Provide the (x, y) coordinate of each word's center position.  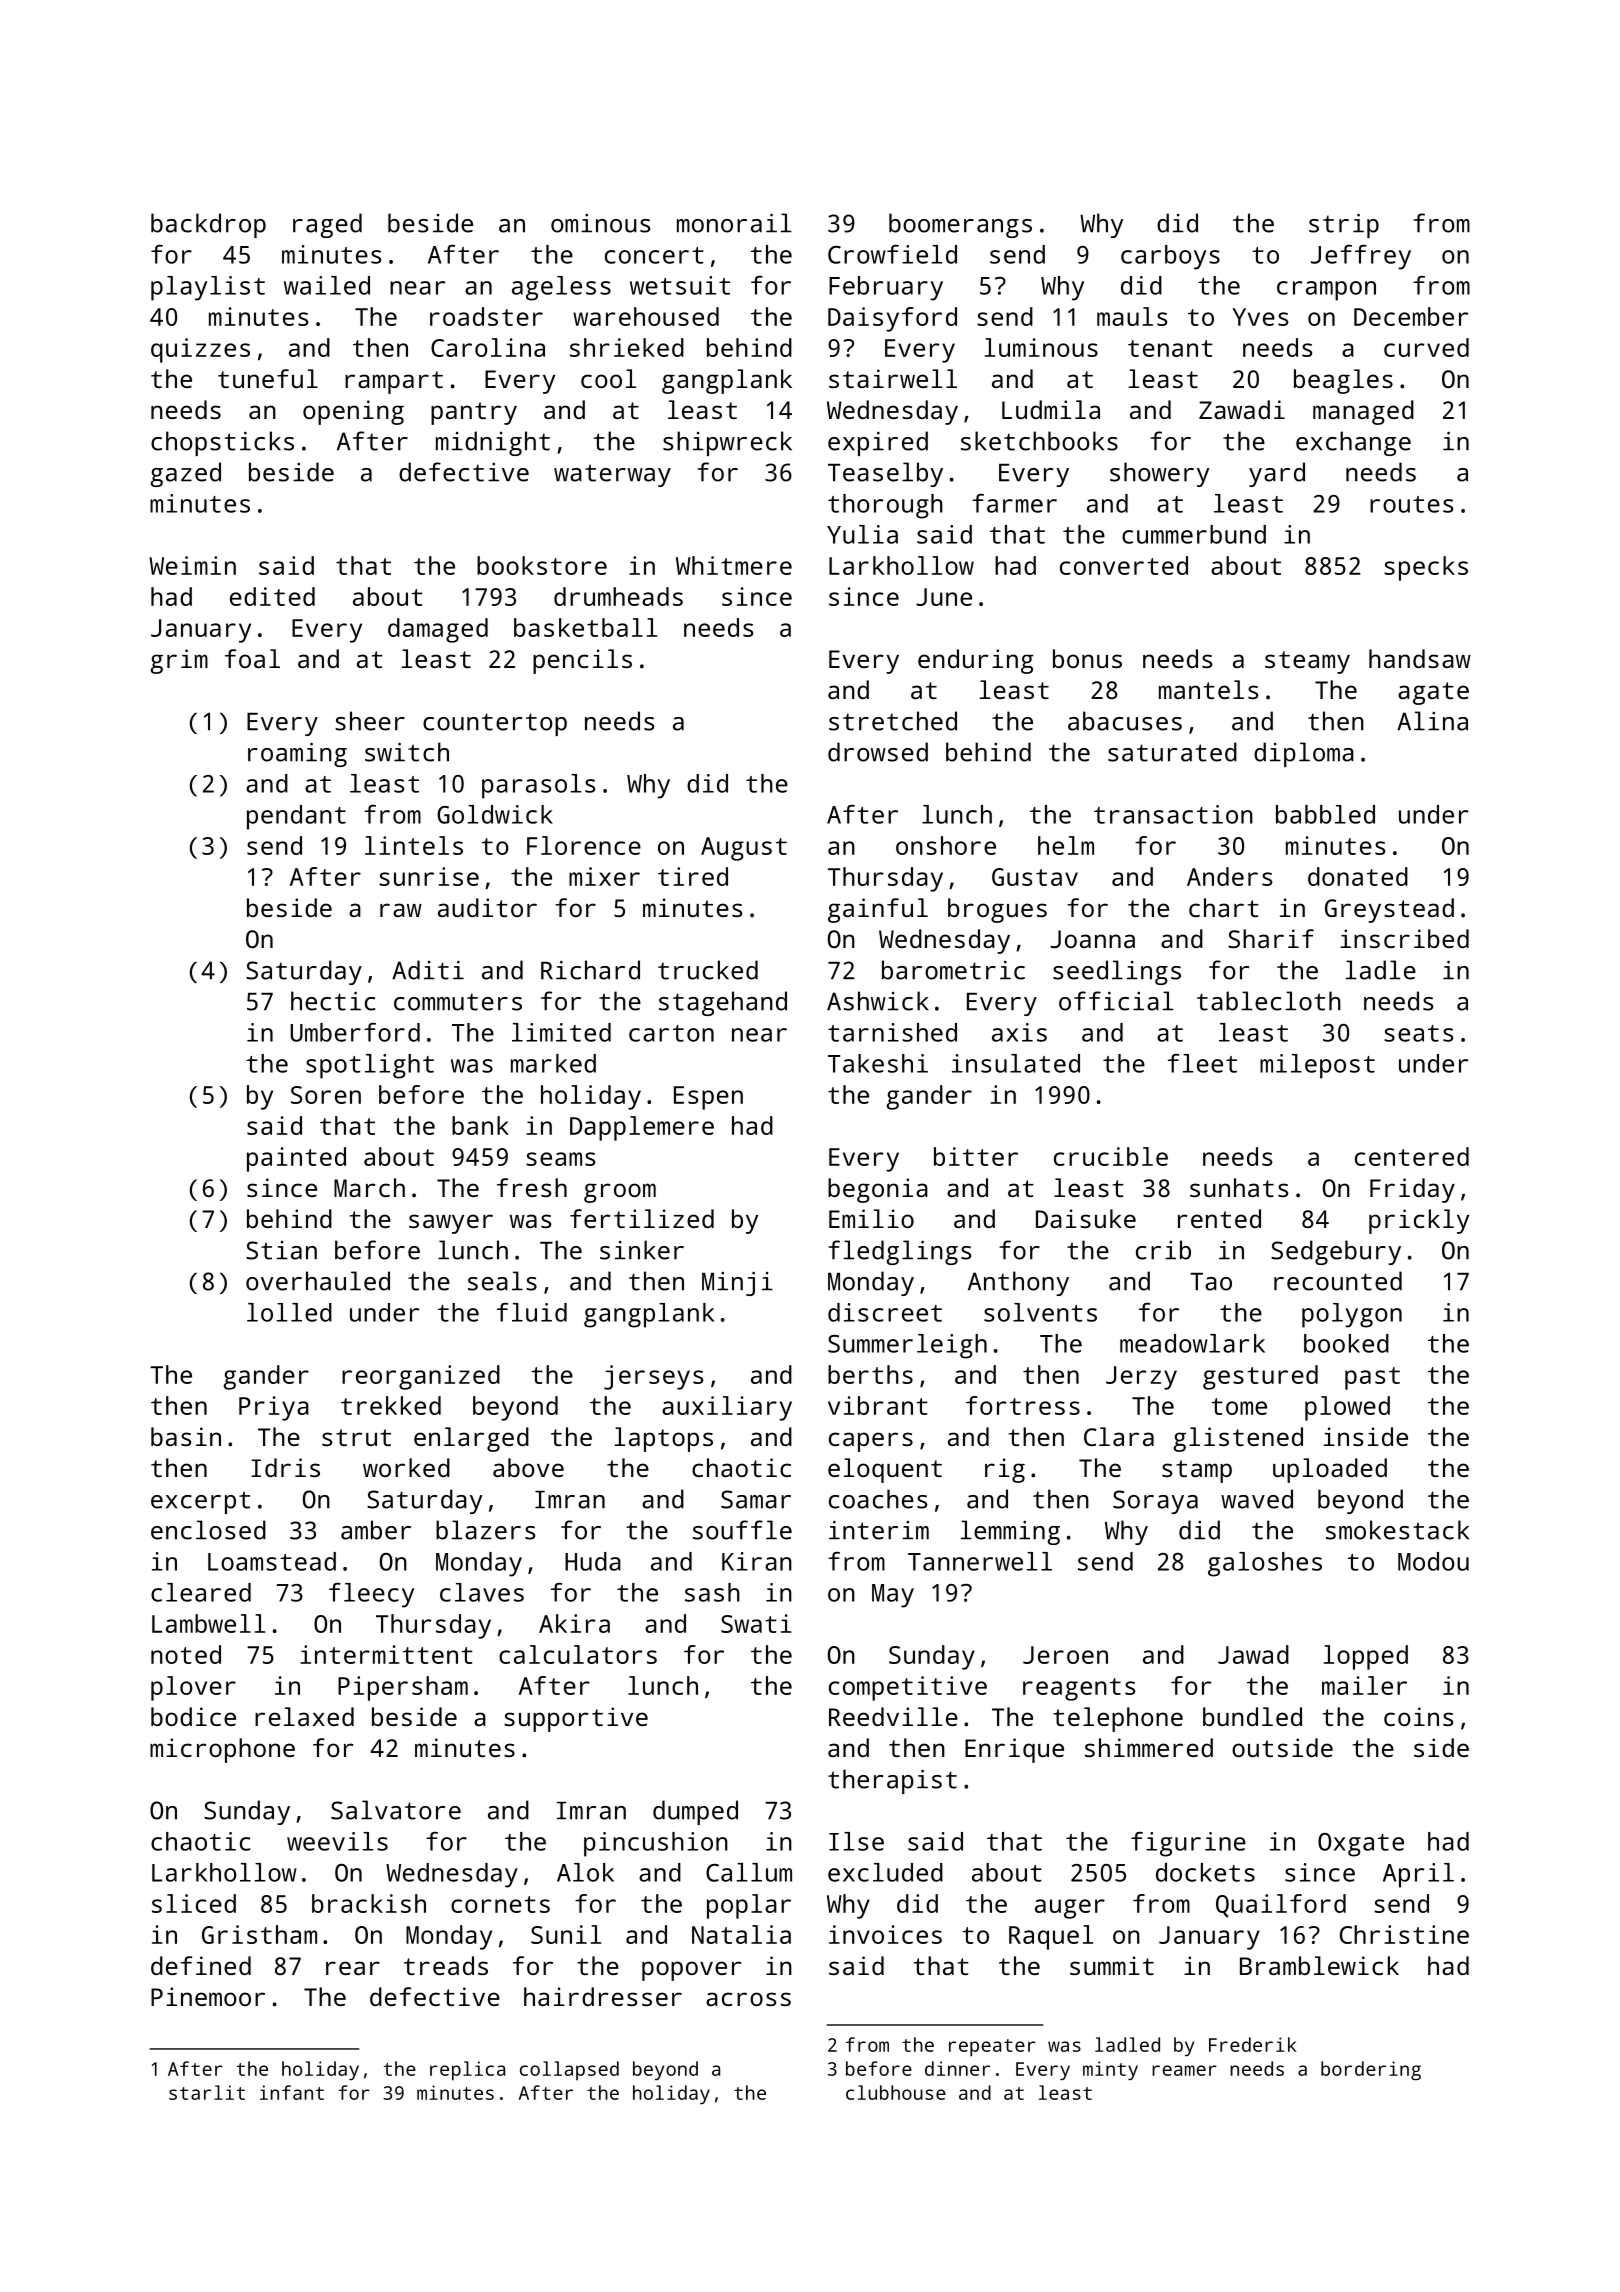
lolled (289, 1312)
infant (292, 2092)
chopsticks (222, 443)
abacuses (1125, 721)
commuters (458, 1002)
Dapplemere (642, 1128)
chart (1224, 907)
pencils (582, 661)
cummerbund (1194, 534)
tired (693, 876)
